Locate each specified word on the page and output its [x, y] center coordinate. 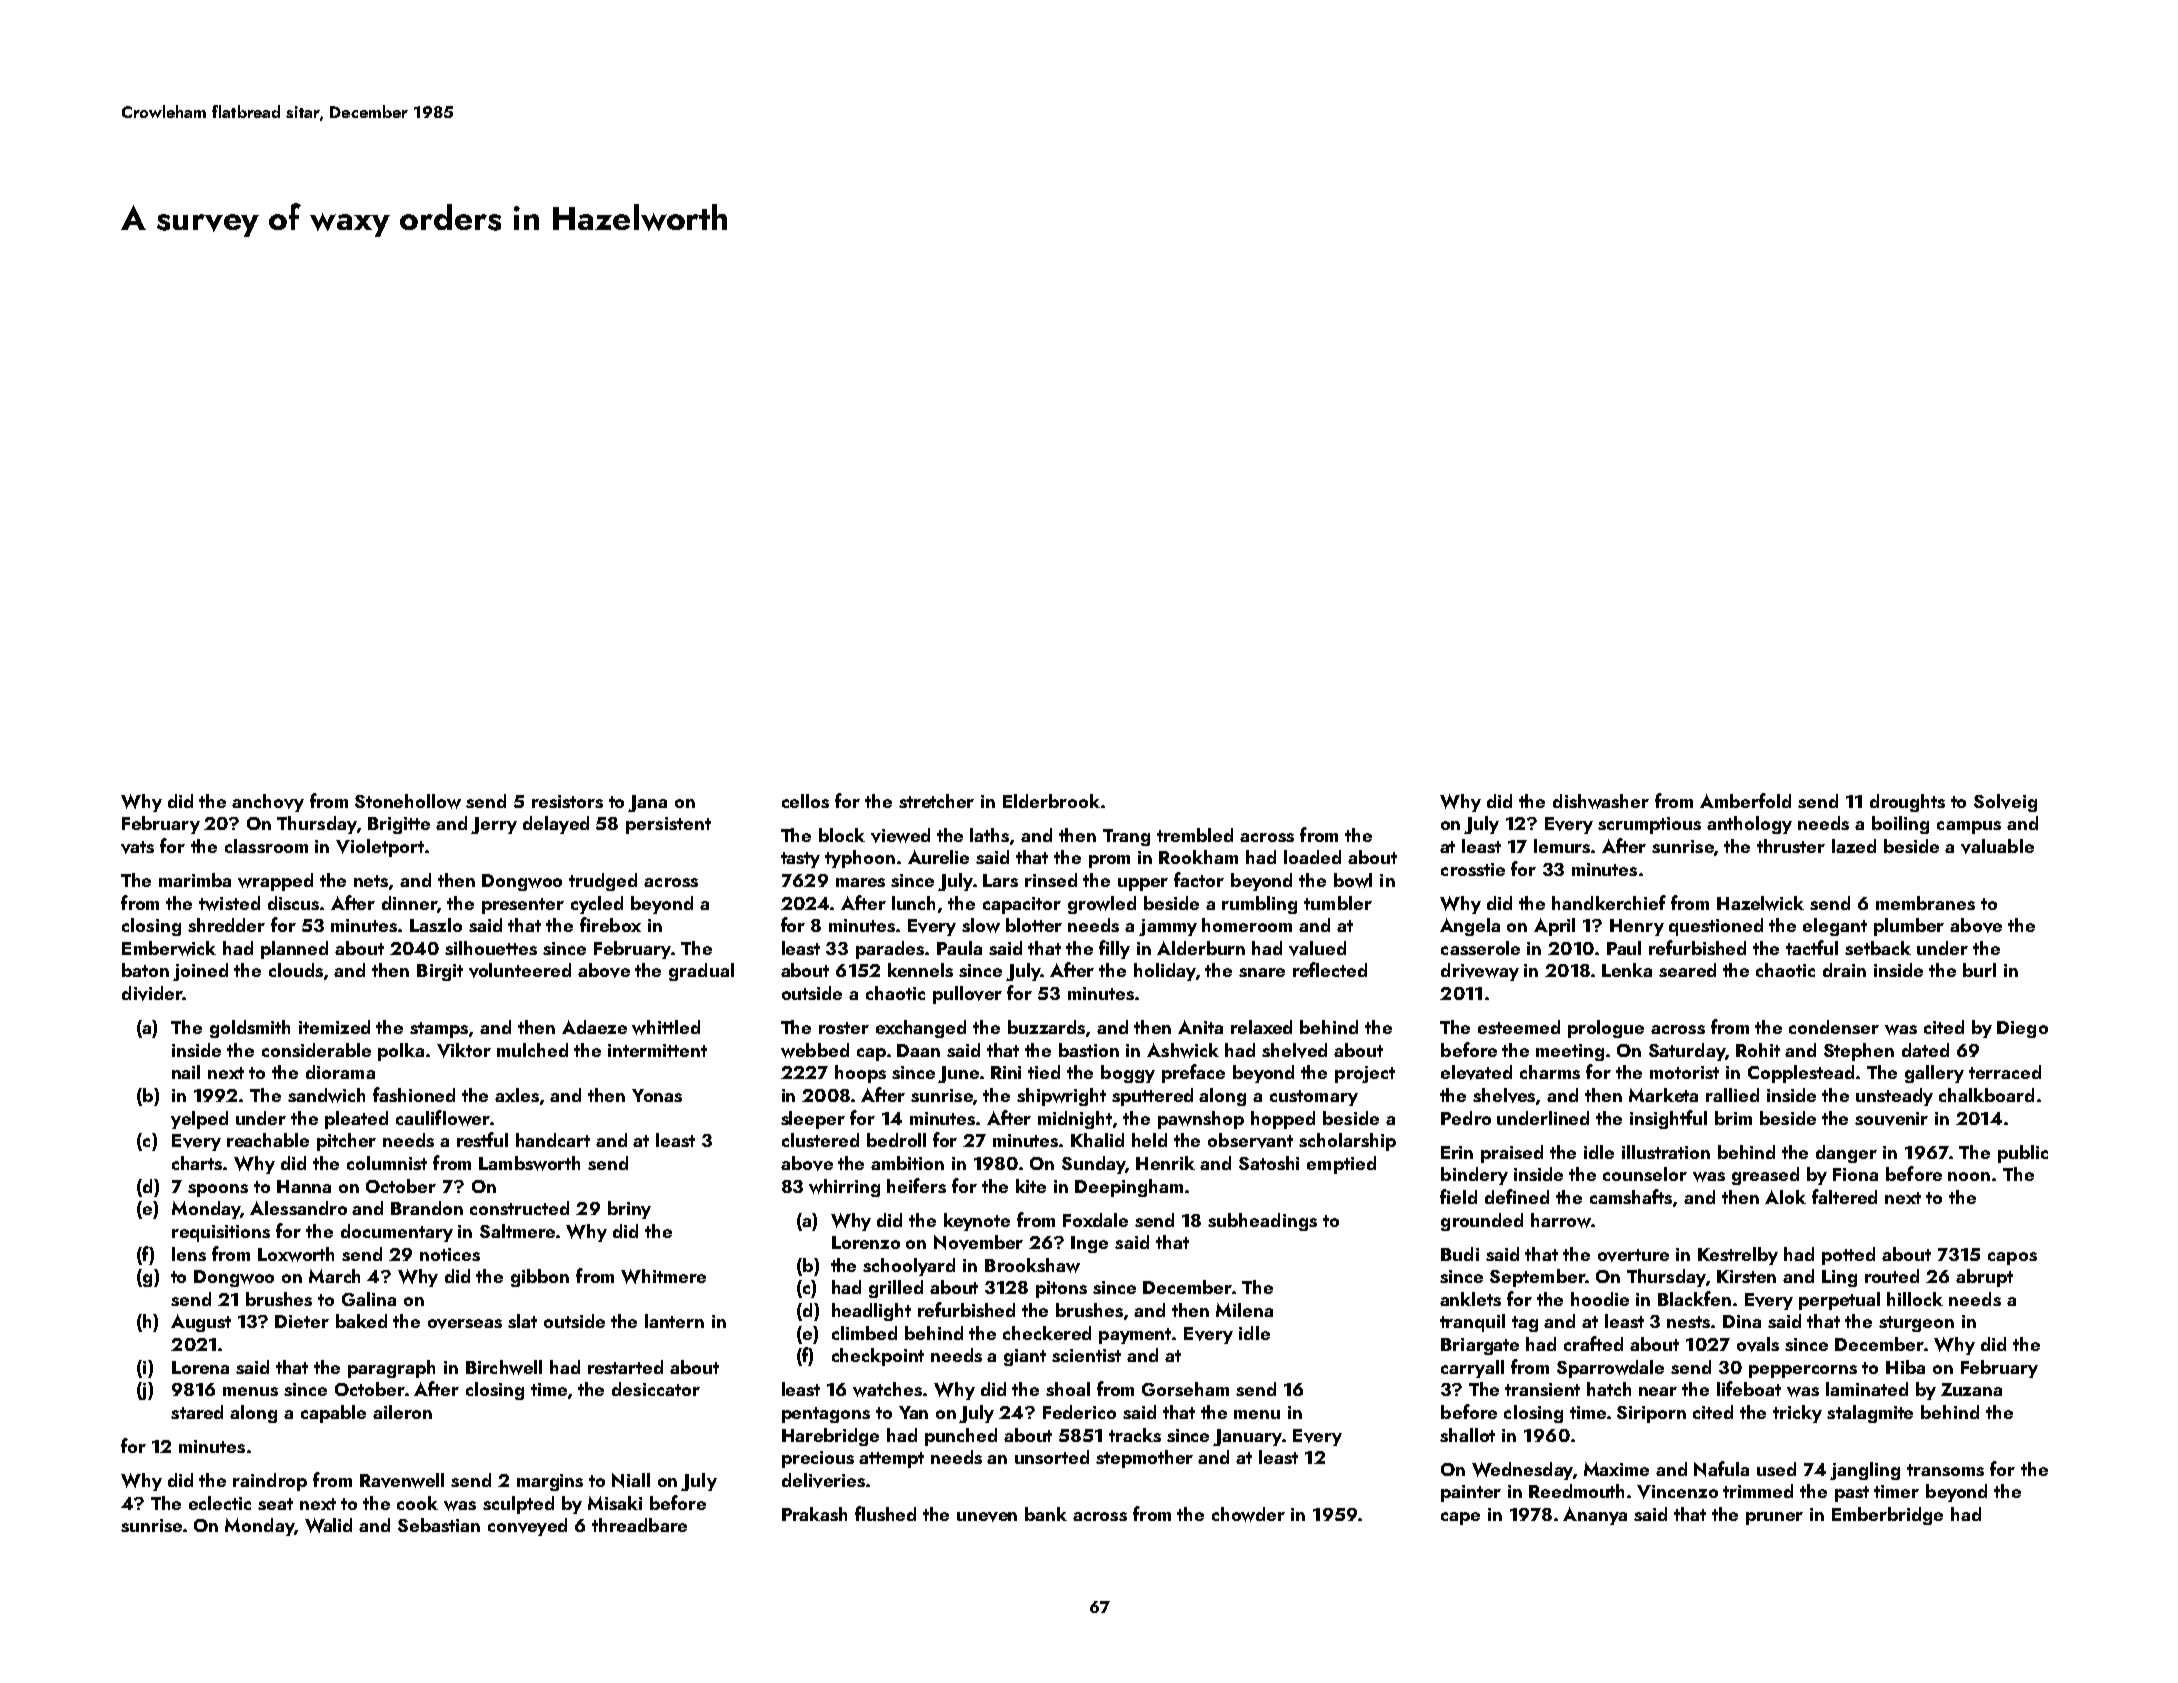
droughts [1907, 803]
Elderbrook [1051, 801]
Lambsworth [529, 1163]
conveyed [527, 1527]
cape [1460, 1518]
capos [2012, 1258]
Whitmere [663, 1276]
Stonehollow [408, 801]
